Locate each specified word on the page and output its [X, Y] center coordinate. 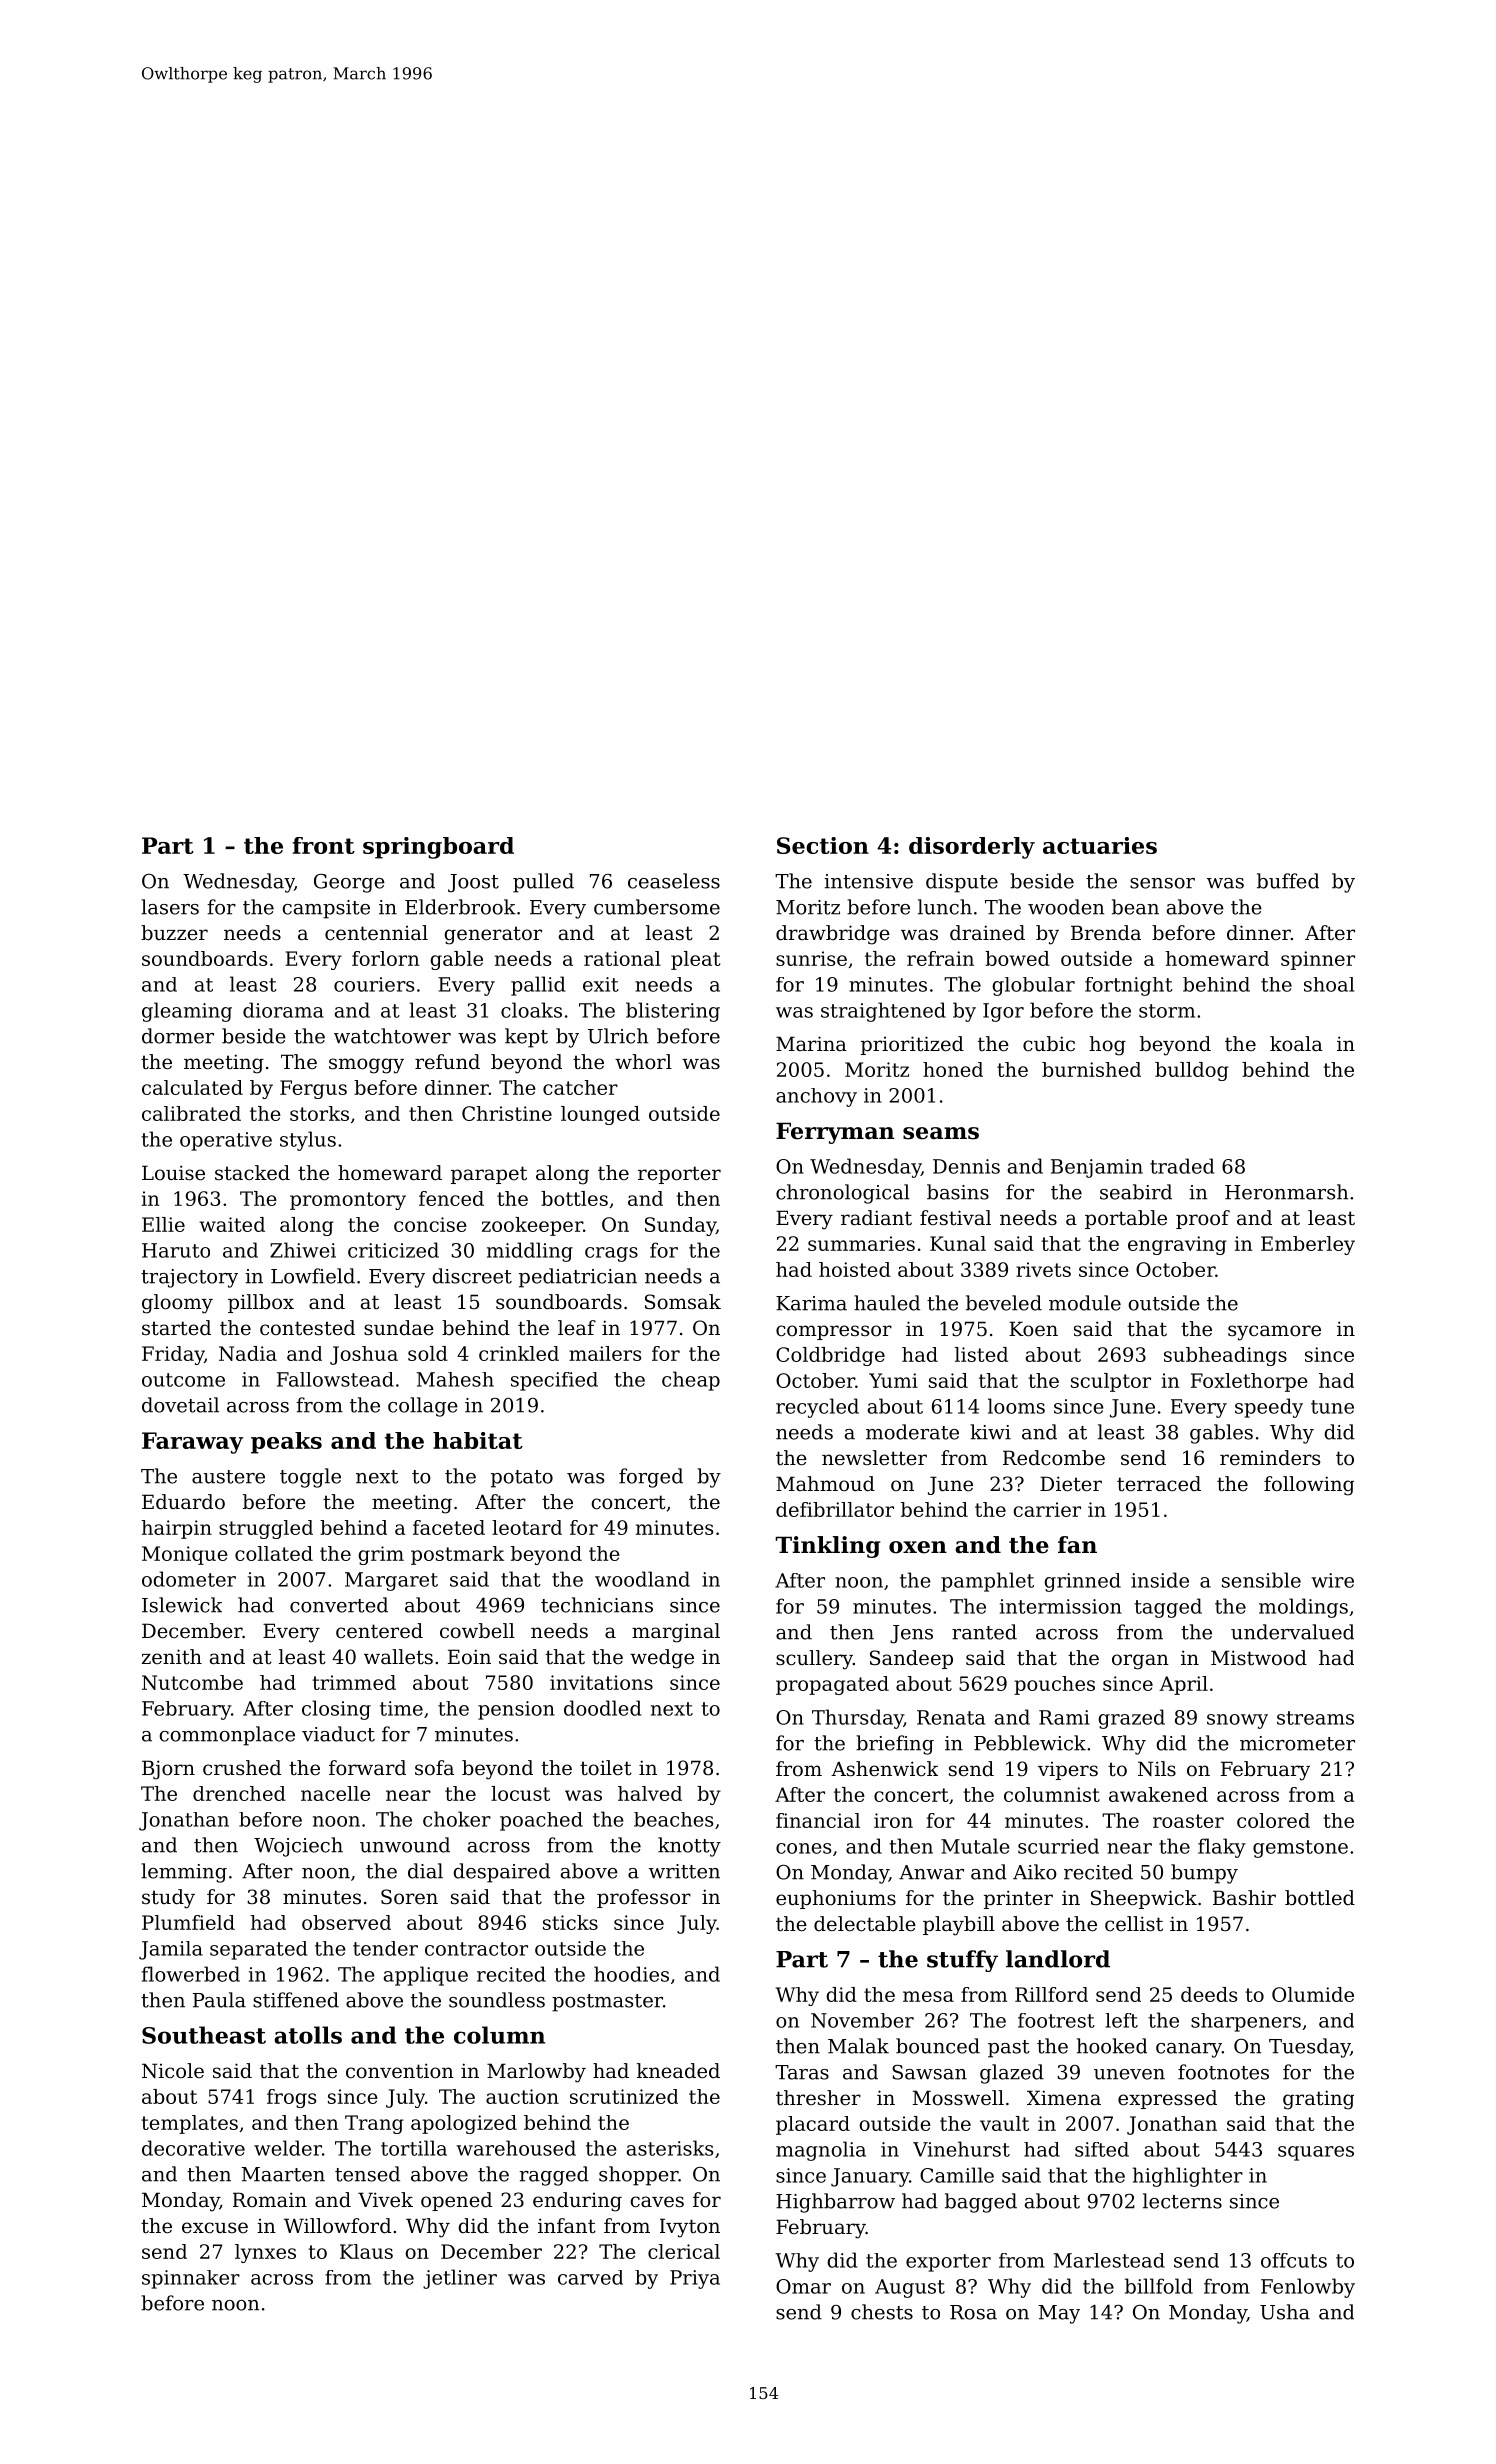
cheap [691, 1381]
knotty [689, 1847]
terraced [1159, 1484]
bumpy [1204, 1874]
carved [590, 2277]
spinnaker [191, 2279]
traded [1182, 1166]
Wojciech [298, 1847]
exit [601, 984]
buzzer [174, 933]
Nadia [248, 1353]
